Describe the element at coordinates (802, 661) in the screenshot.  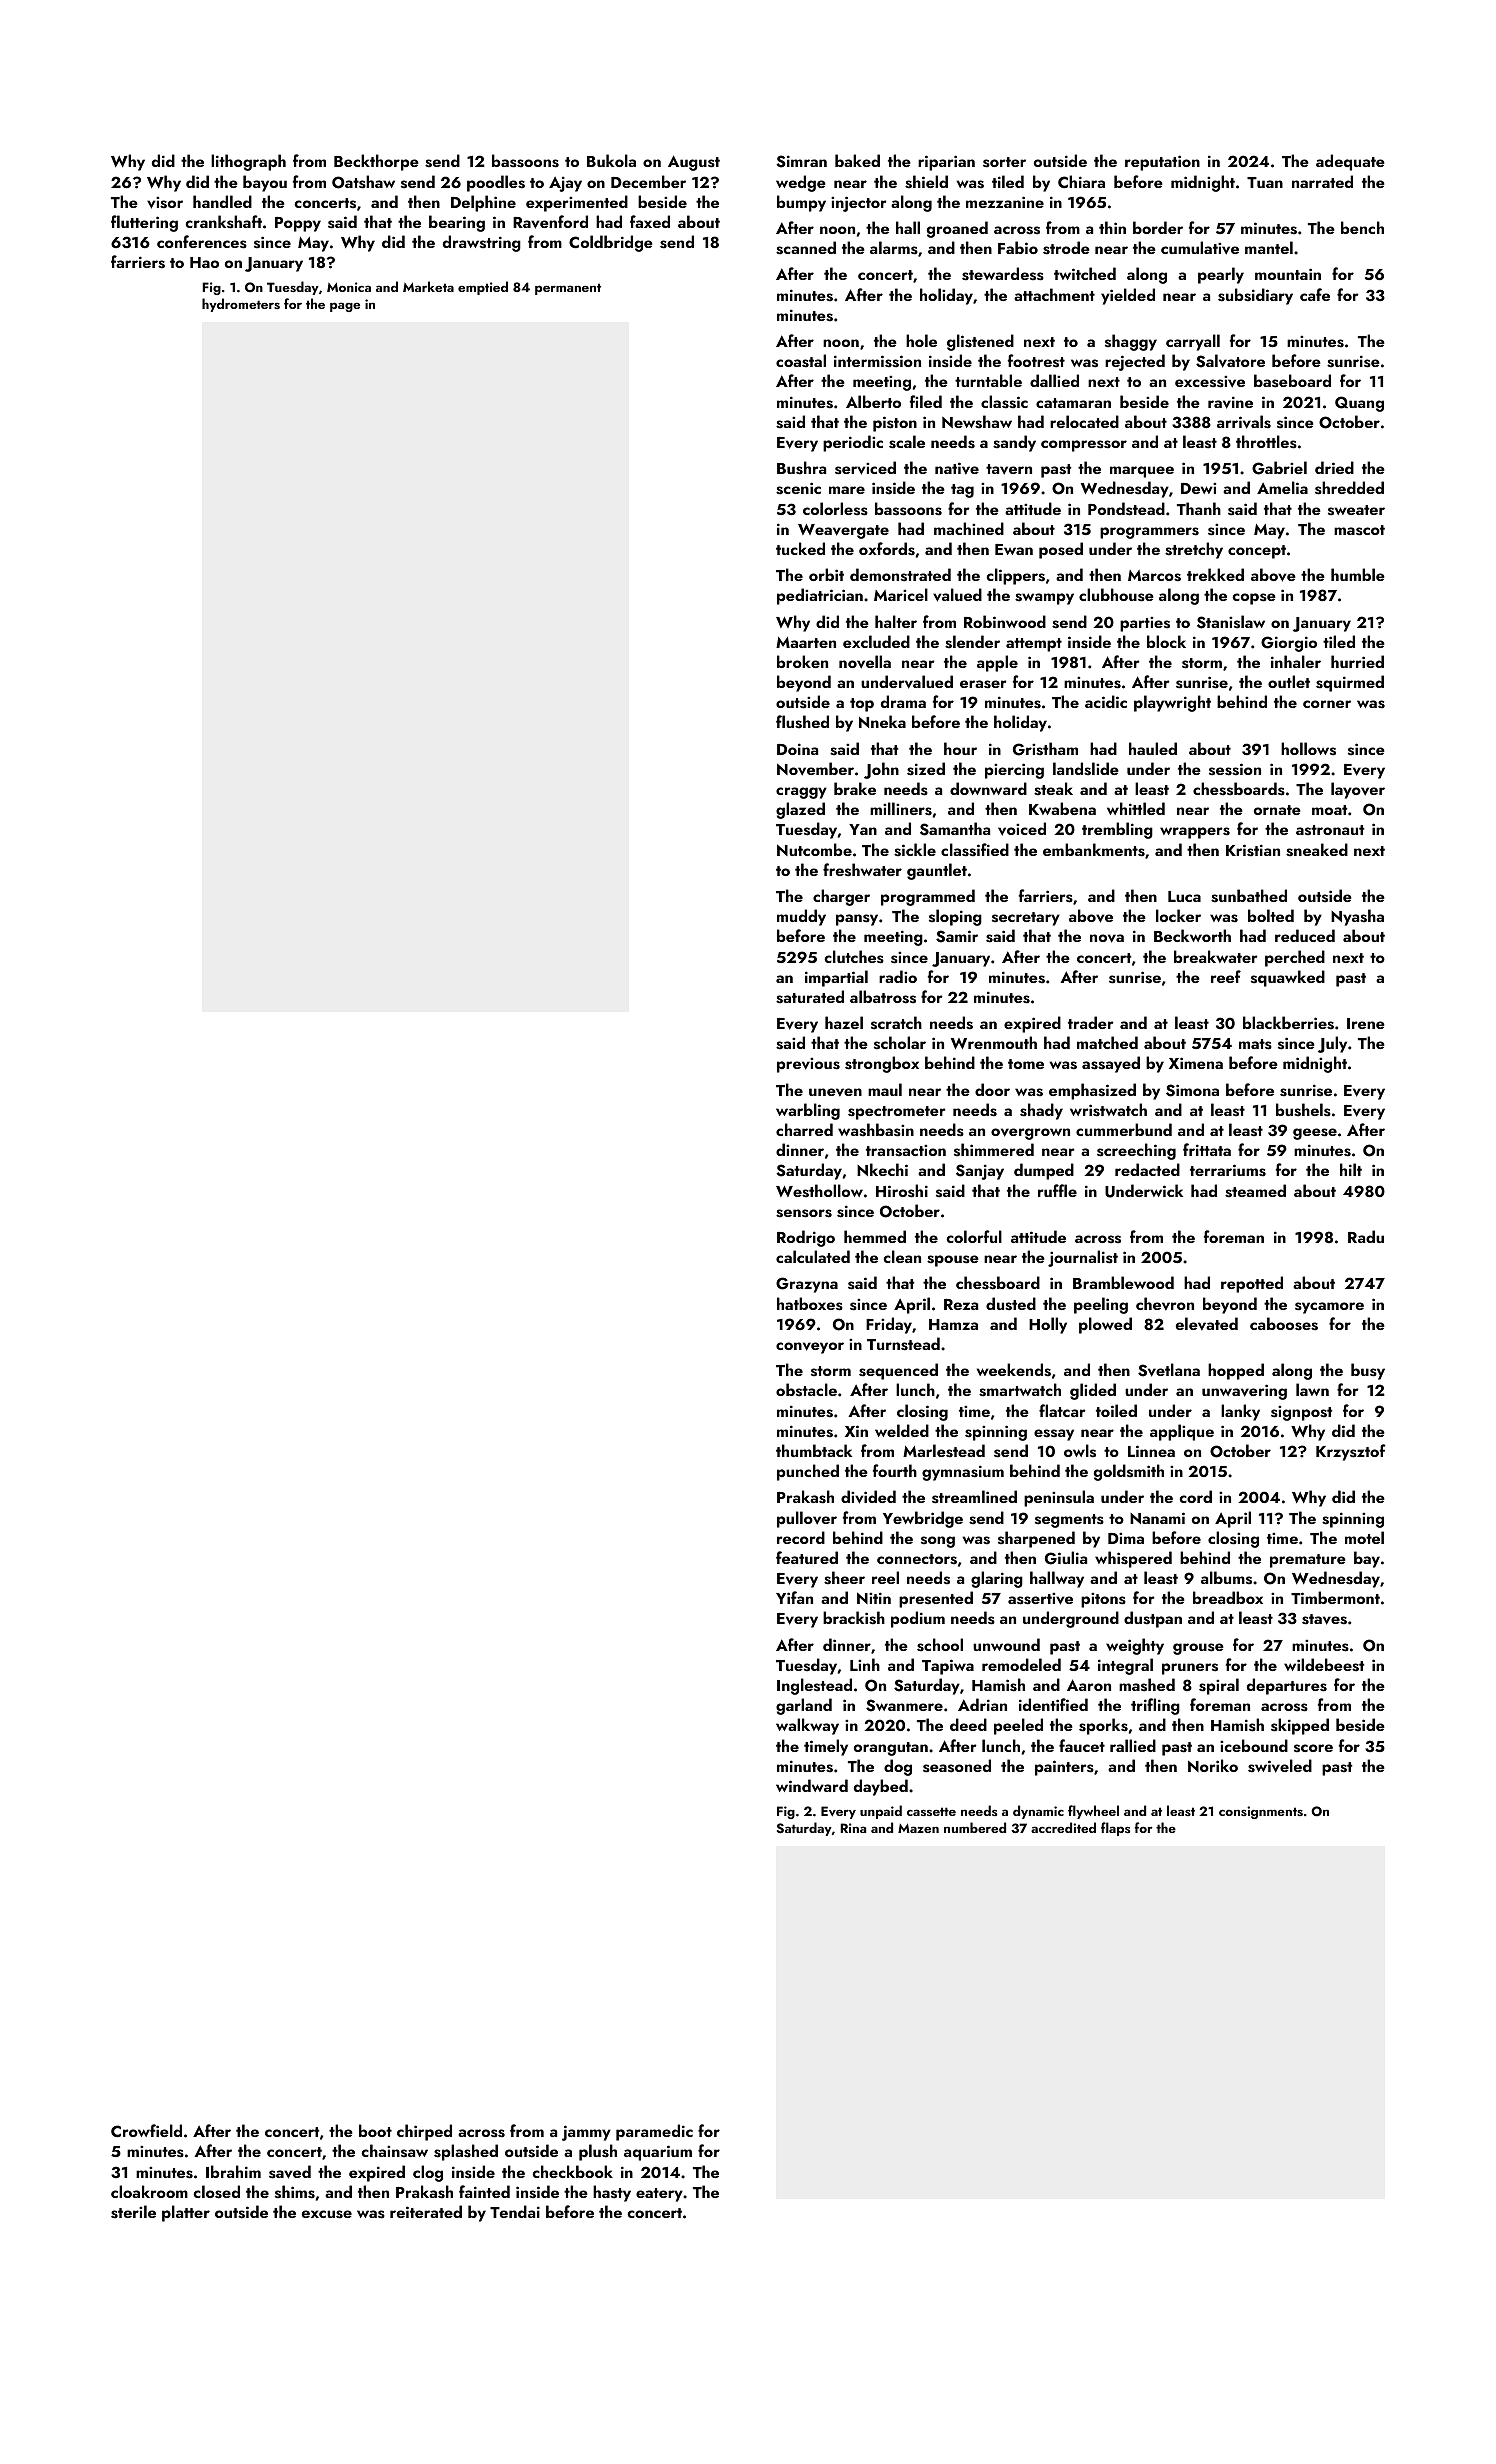
I see `broken` at that location.
